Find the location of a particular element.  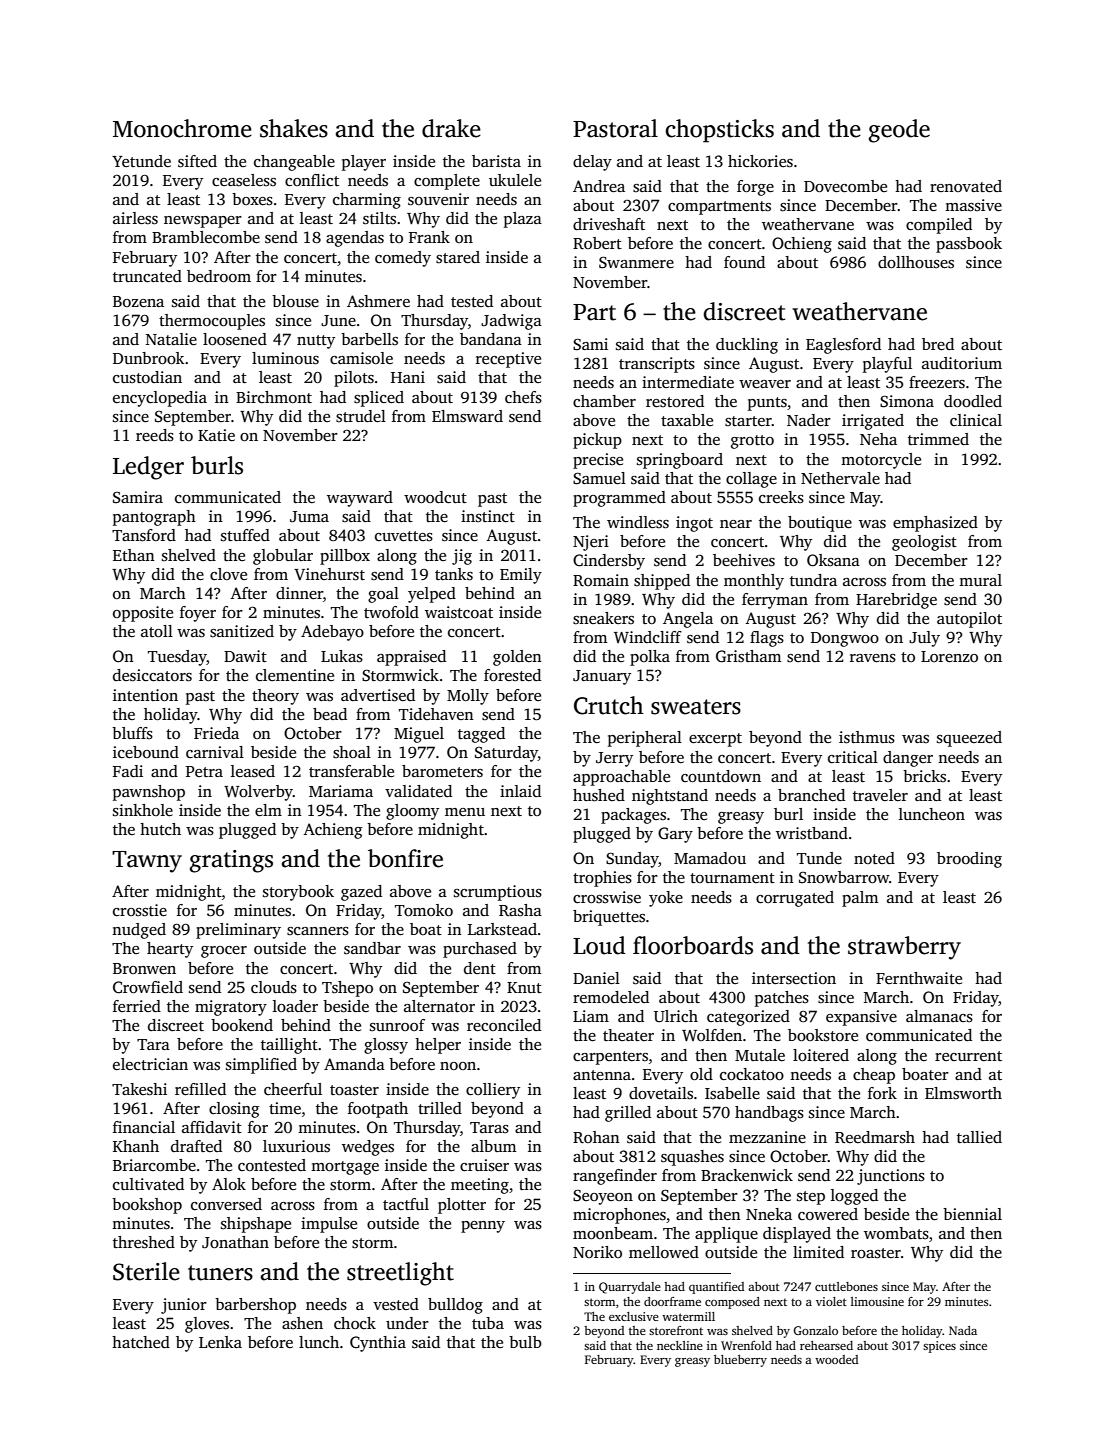

auditorium is located at coordinates (962, 363).
